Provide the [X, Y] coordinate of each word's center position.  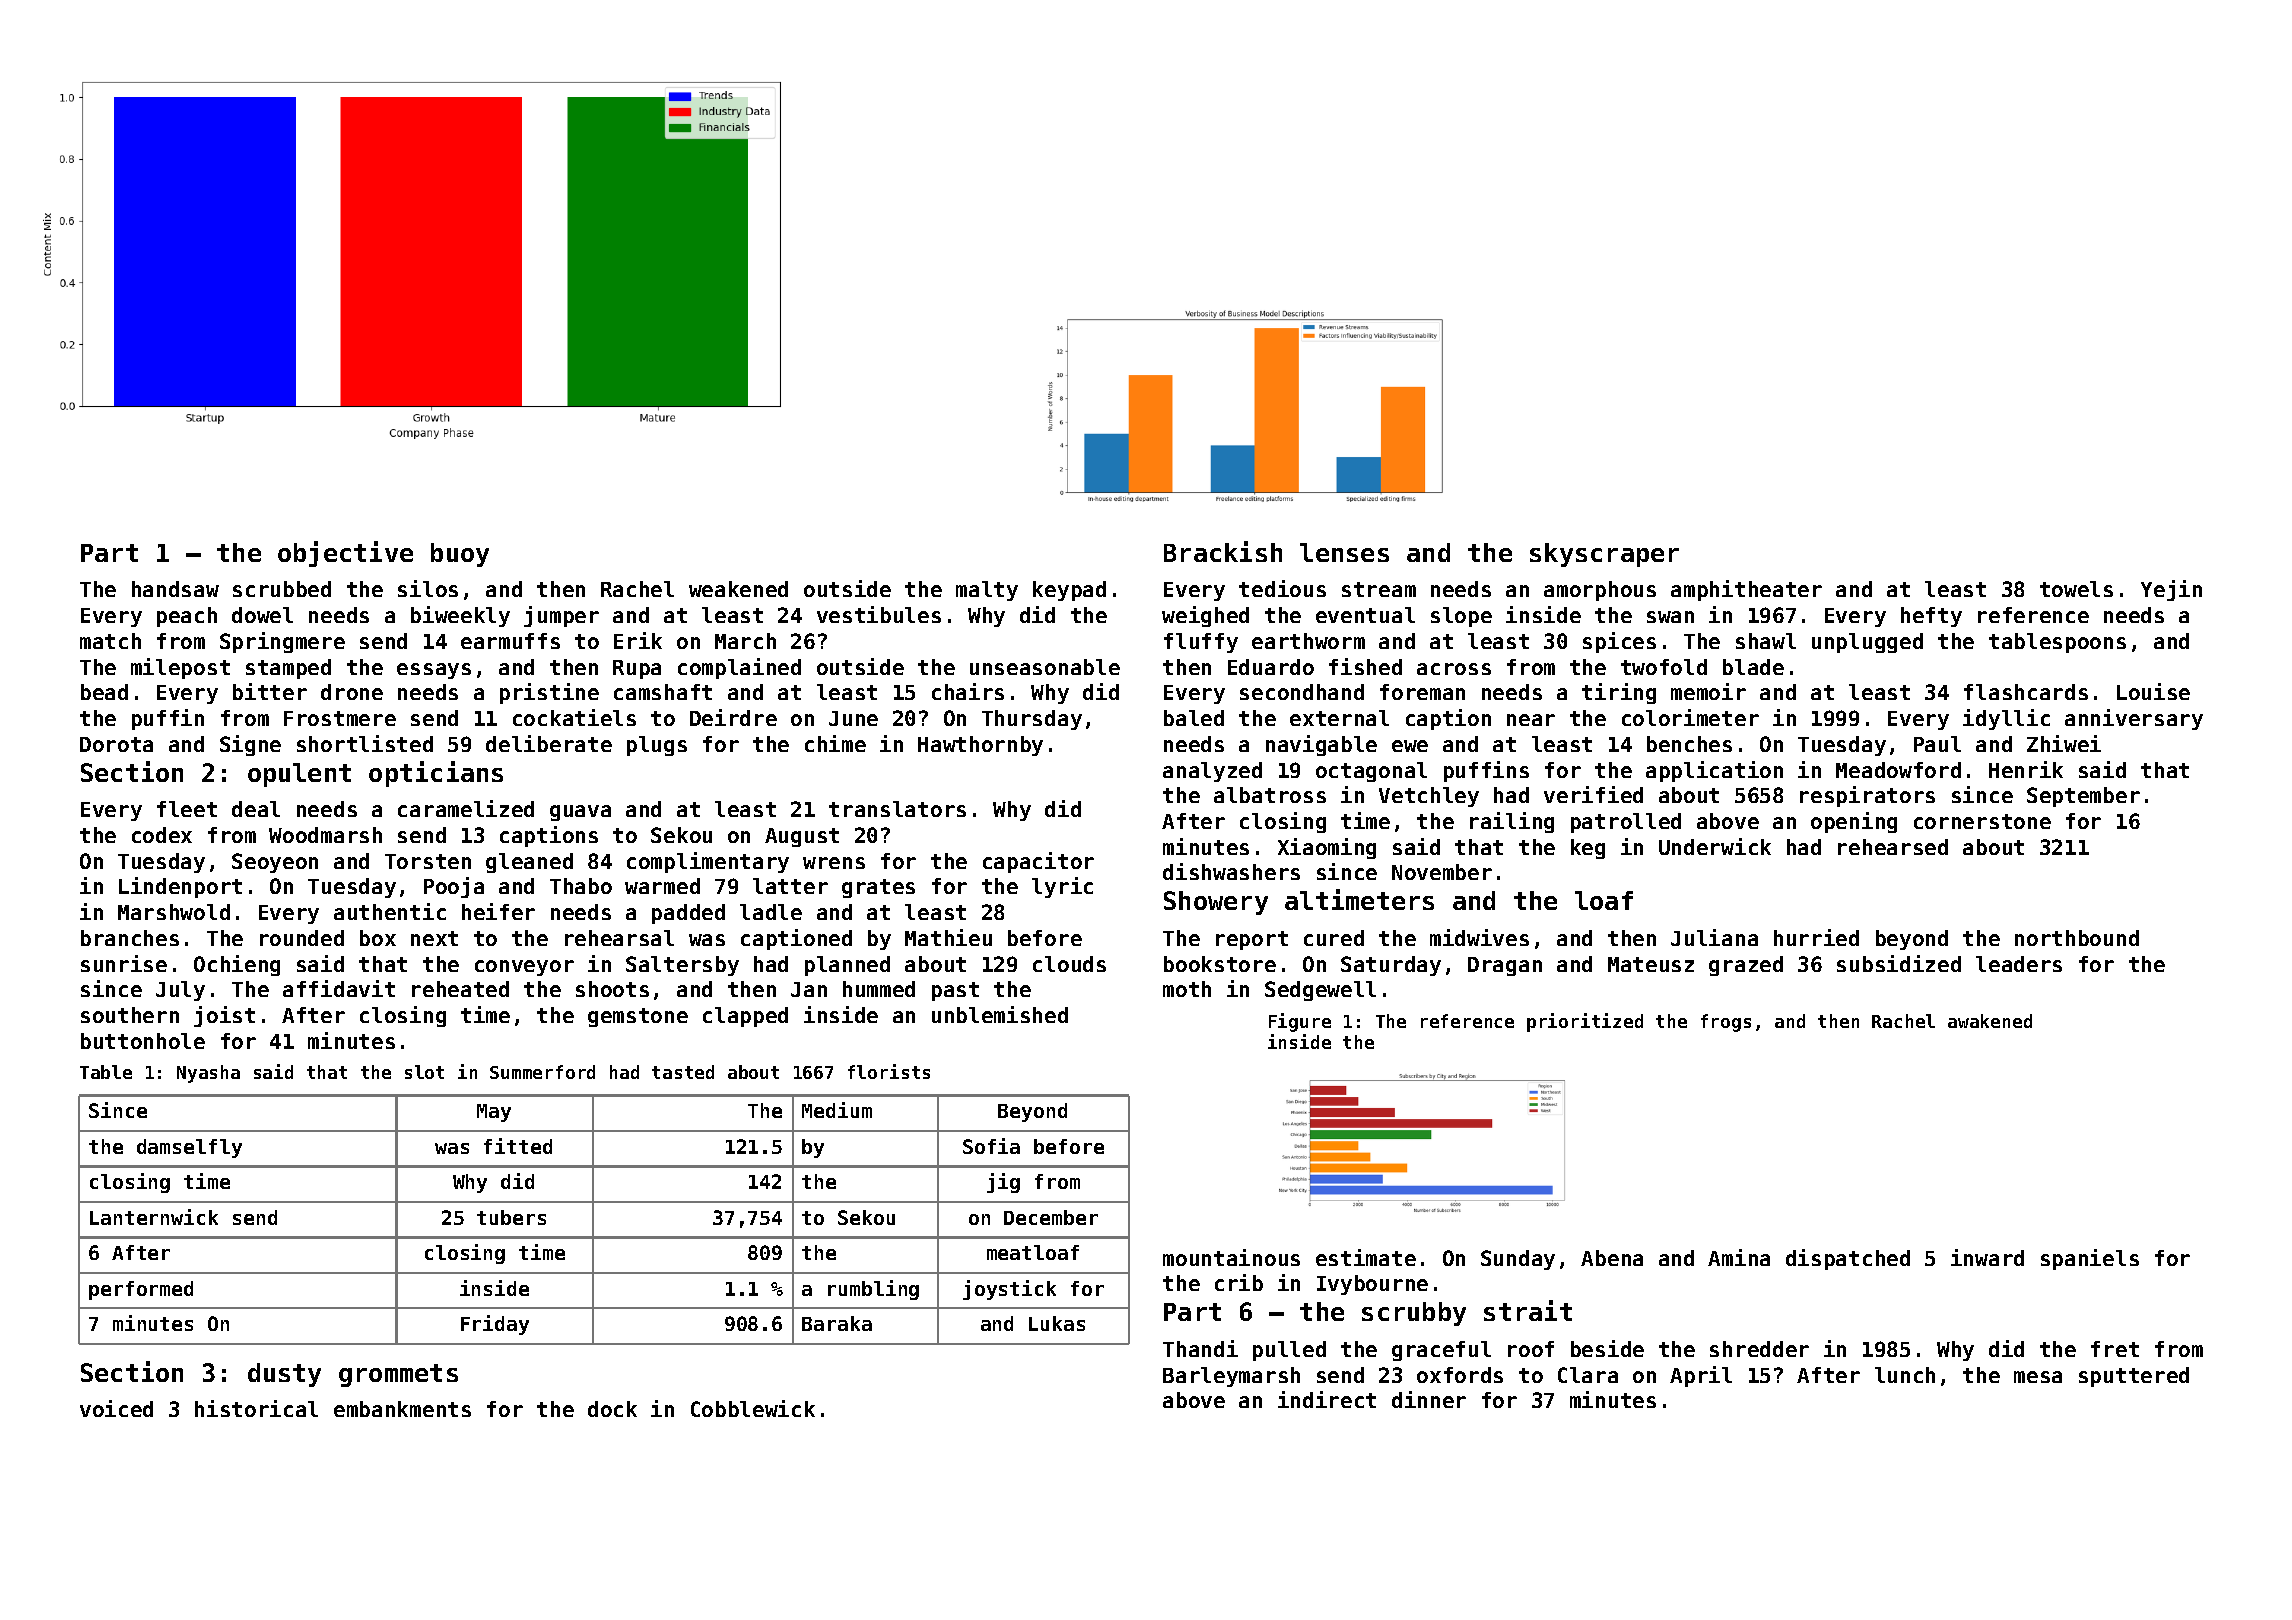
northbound [2077, 938]
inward [1987, 1257]
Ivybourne [1372, 1285]
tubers [511, 1217]
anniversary [2134, 719]
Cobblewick [753, 1408]
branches [130, 938]
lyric [1062, 887]
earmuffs [510, 641]
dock [612, 1409]
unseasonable [1045, 667]
